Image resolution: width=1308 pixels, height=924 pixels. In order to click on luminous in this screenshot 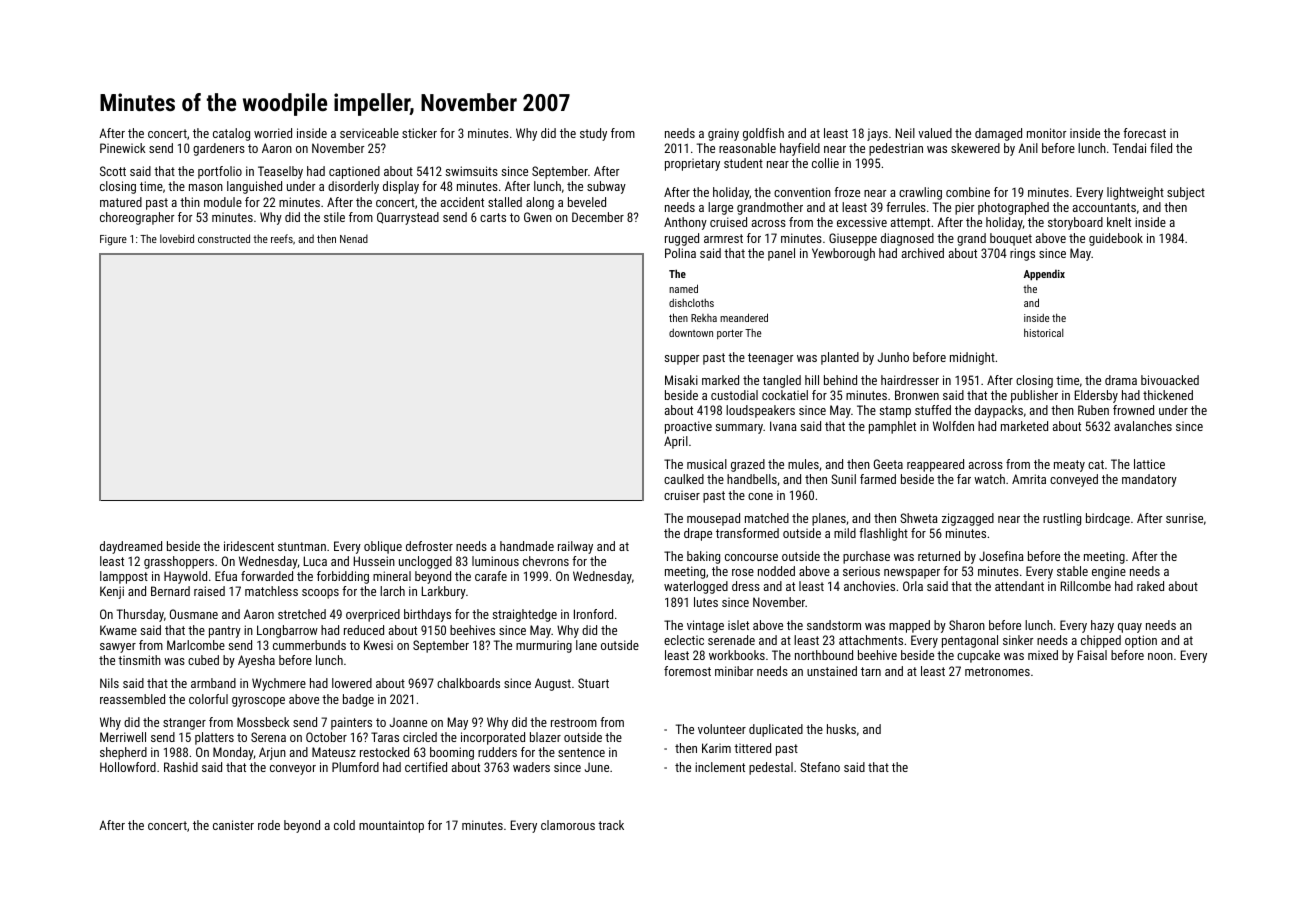, I will do `click(495, 561)`.
